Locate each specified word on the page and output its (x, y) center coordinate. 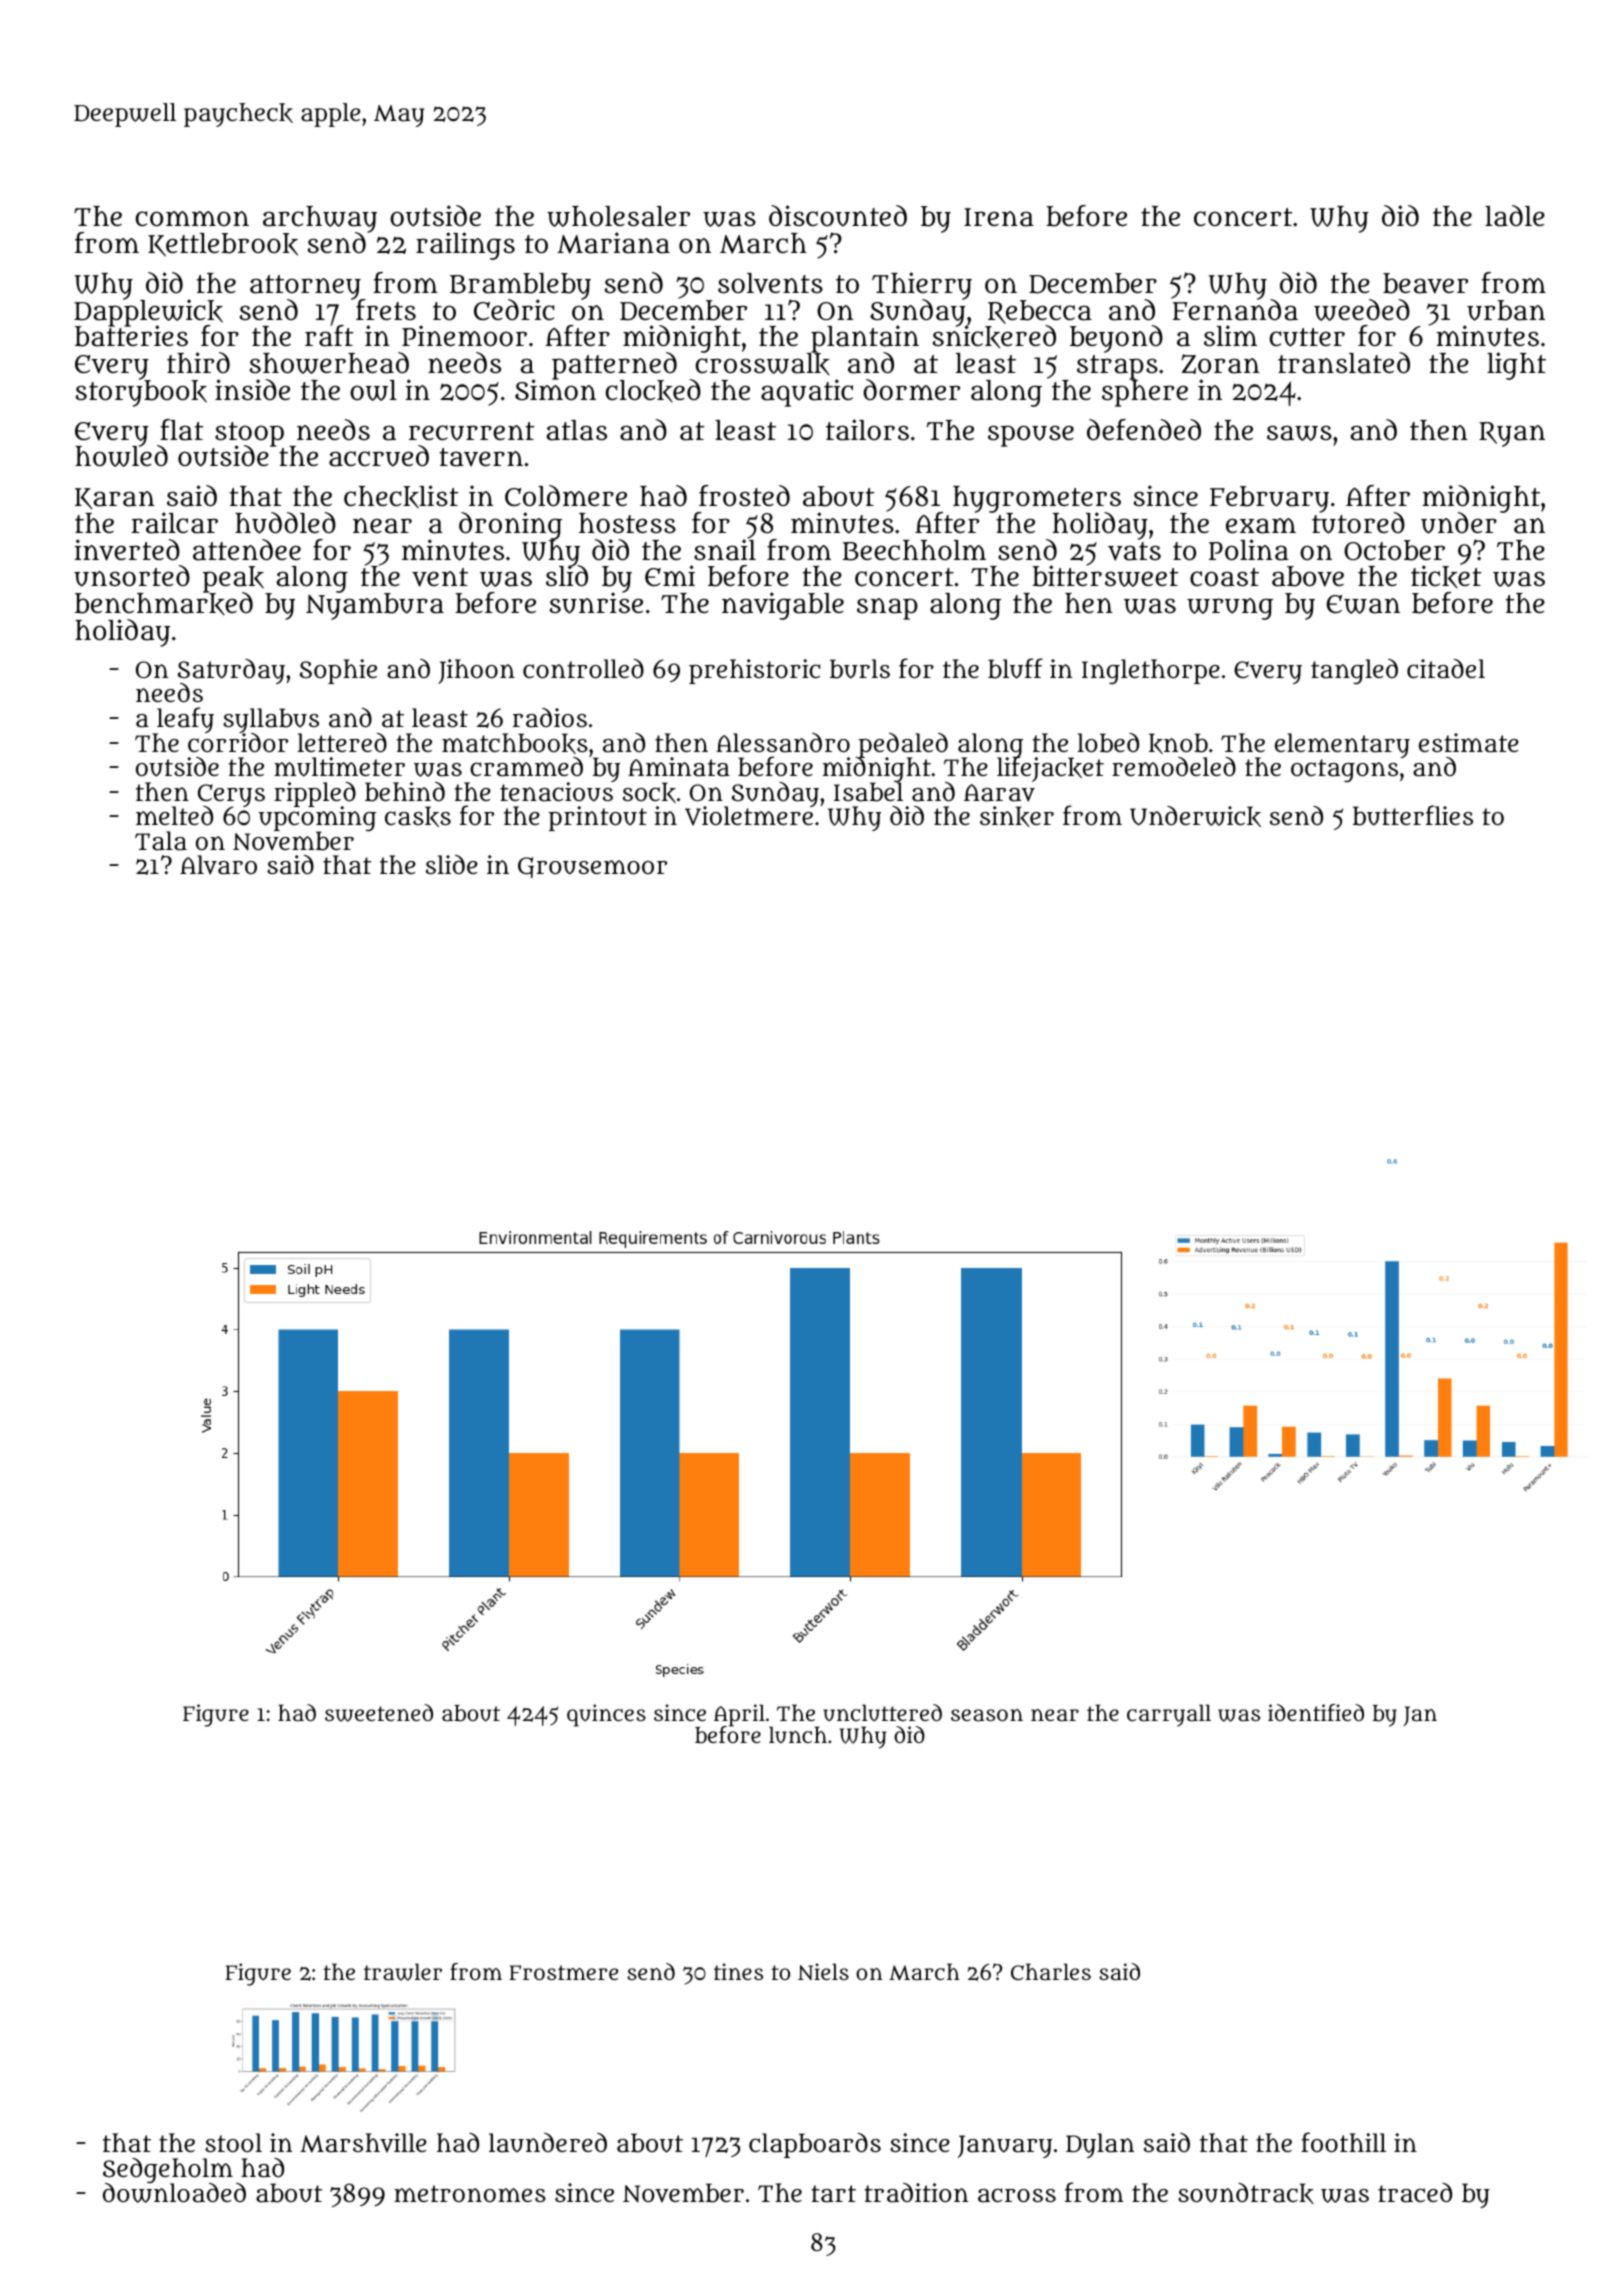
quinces (606, 1715)
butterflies (1413, 815)
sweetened (379, 1713)
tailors (867, 430)
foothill (1343, 2142)
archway (320, 219)
